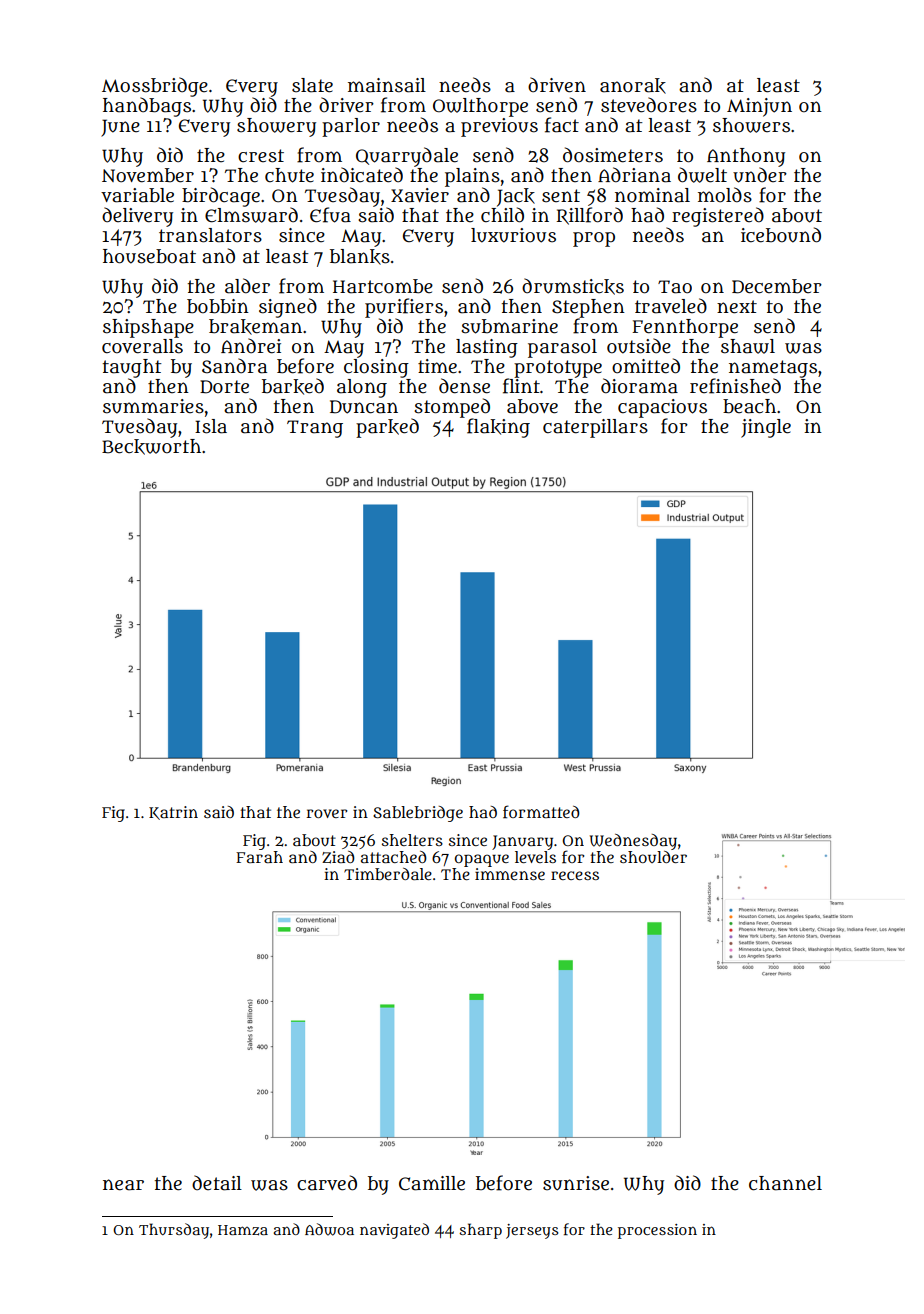 The width and height of the document is (924, 1314). I want to click on Trang, so click(315, 429).
